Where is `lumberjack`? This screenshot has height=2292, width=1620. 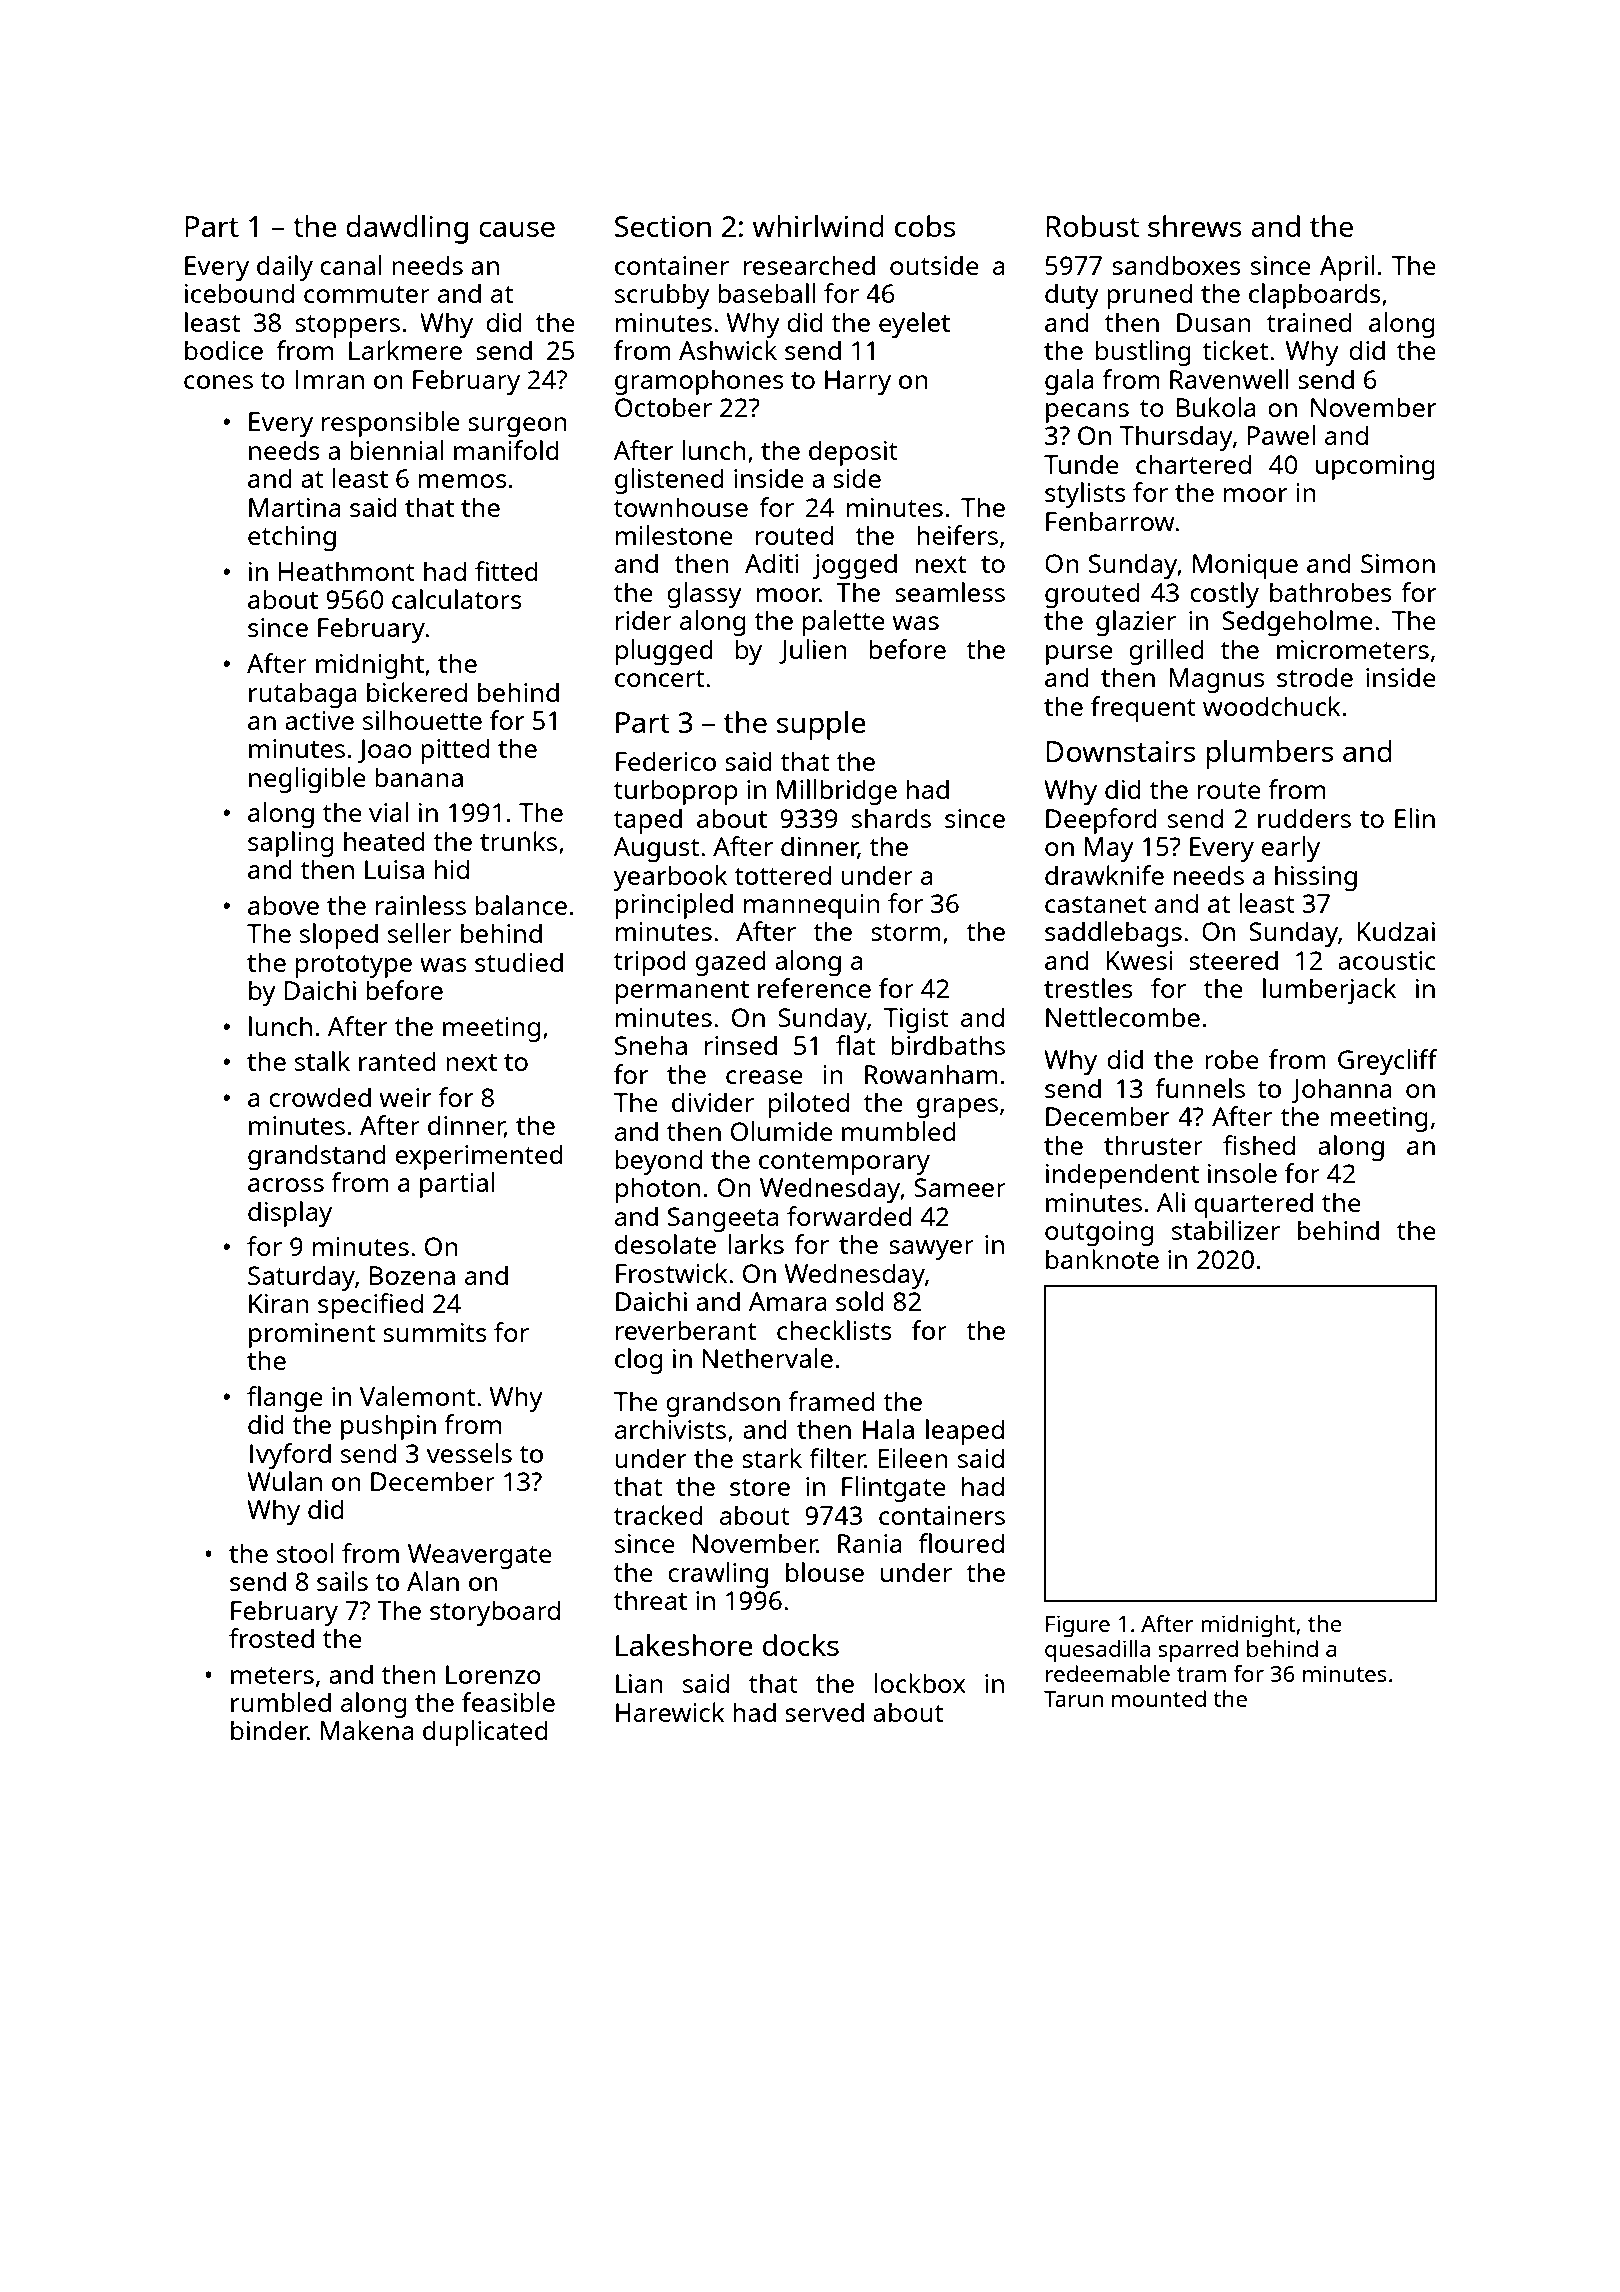
lumberjack is located at coordinates (1329, 991).
